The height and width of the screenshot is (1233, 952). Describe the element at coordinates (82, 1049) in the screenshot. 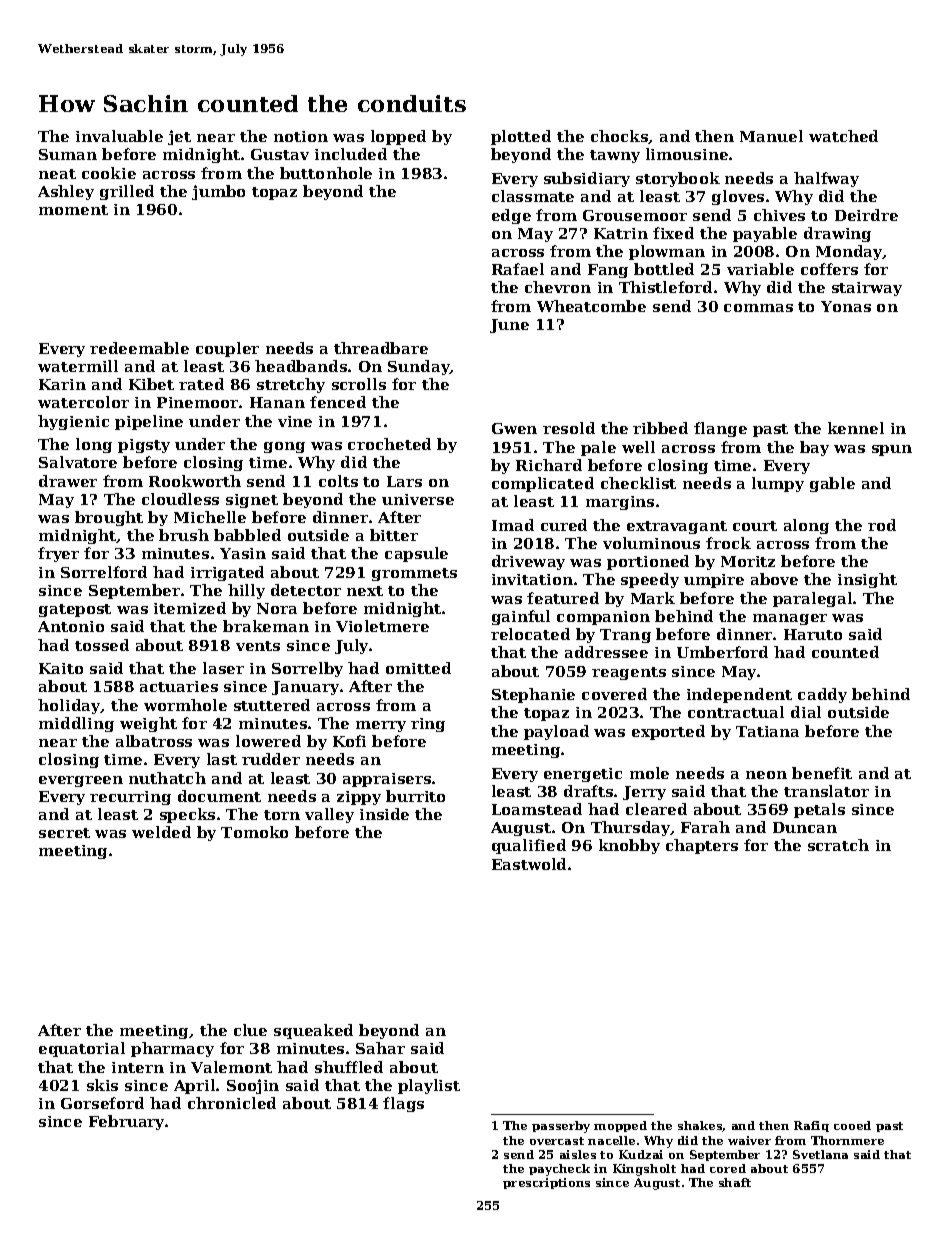

I see `equatorial` at that location.
